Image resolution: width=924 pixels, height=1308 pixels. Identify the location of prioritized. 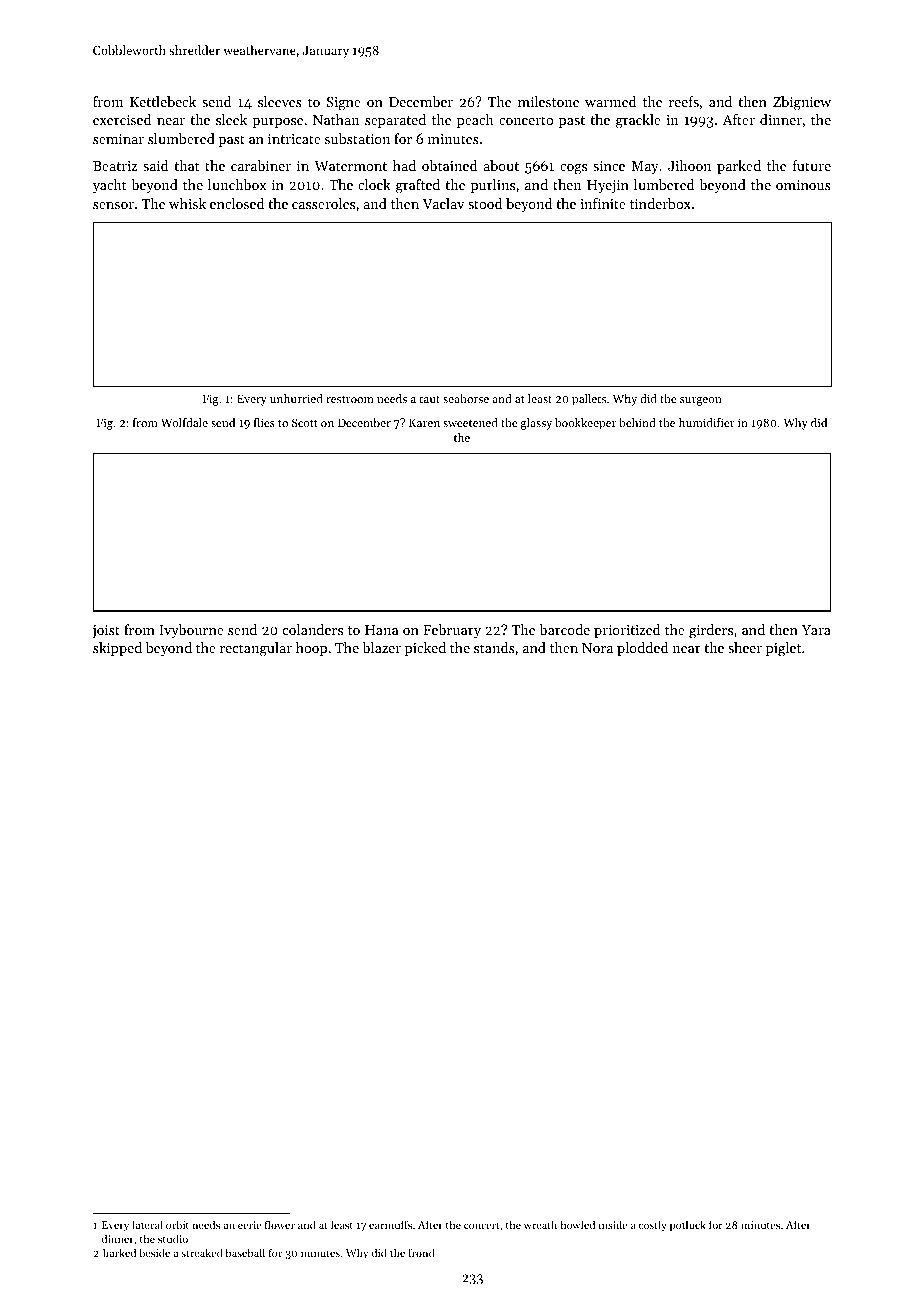
(627, 631).
